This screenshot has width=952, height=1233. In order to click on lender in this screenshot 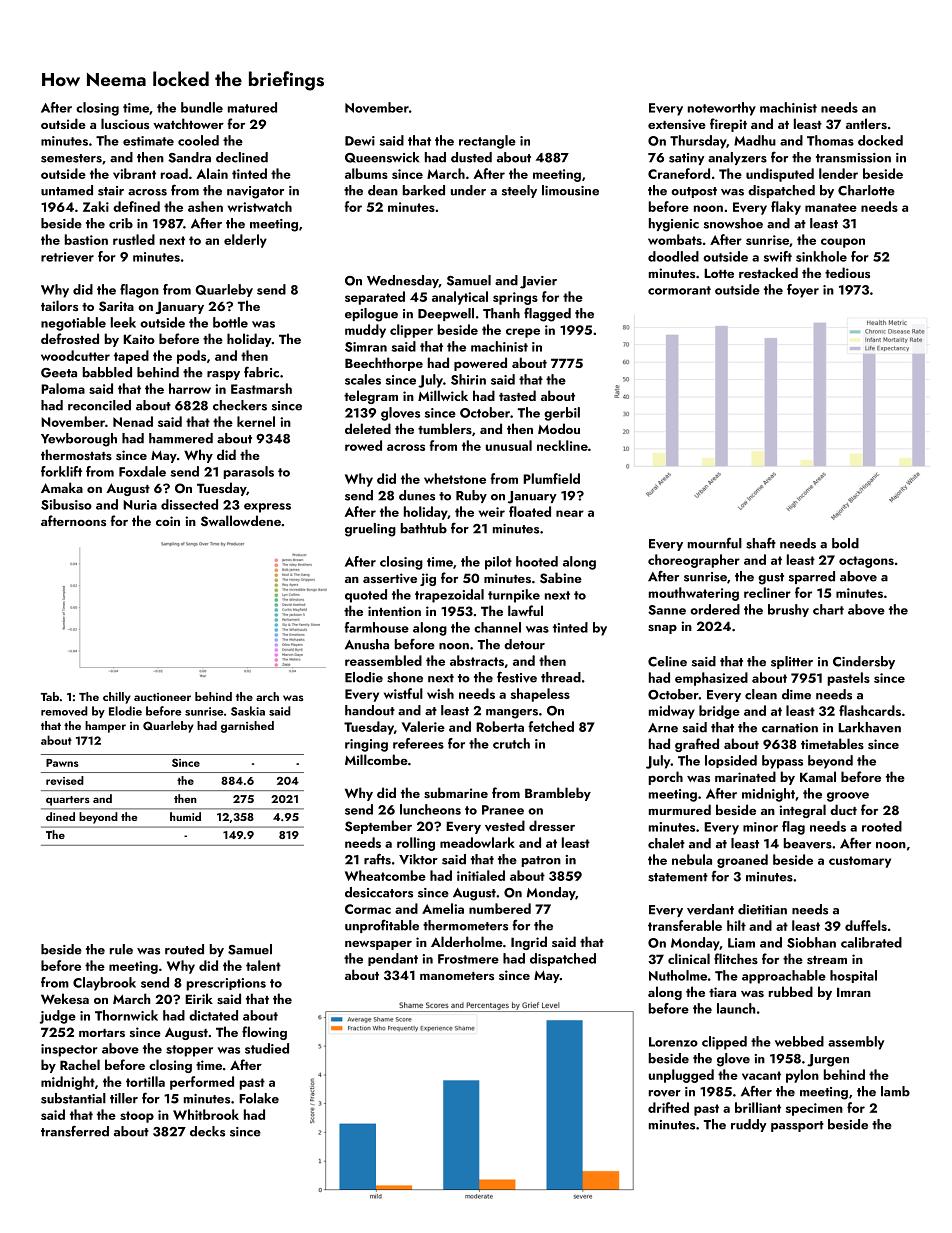, I will do `click(838, 173)`.
